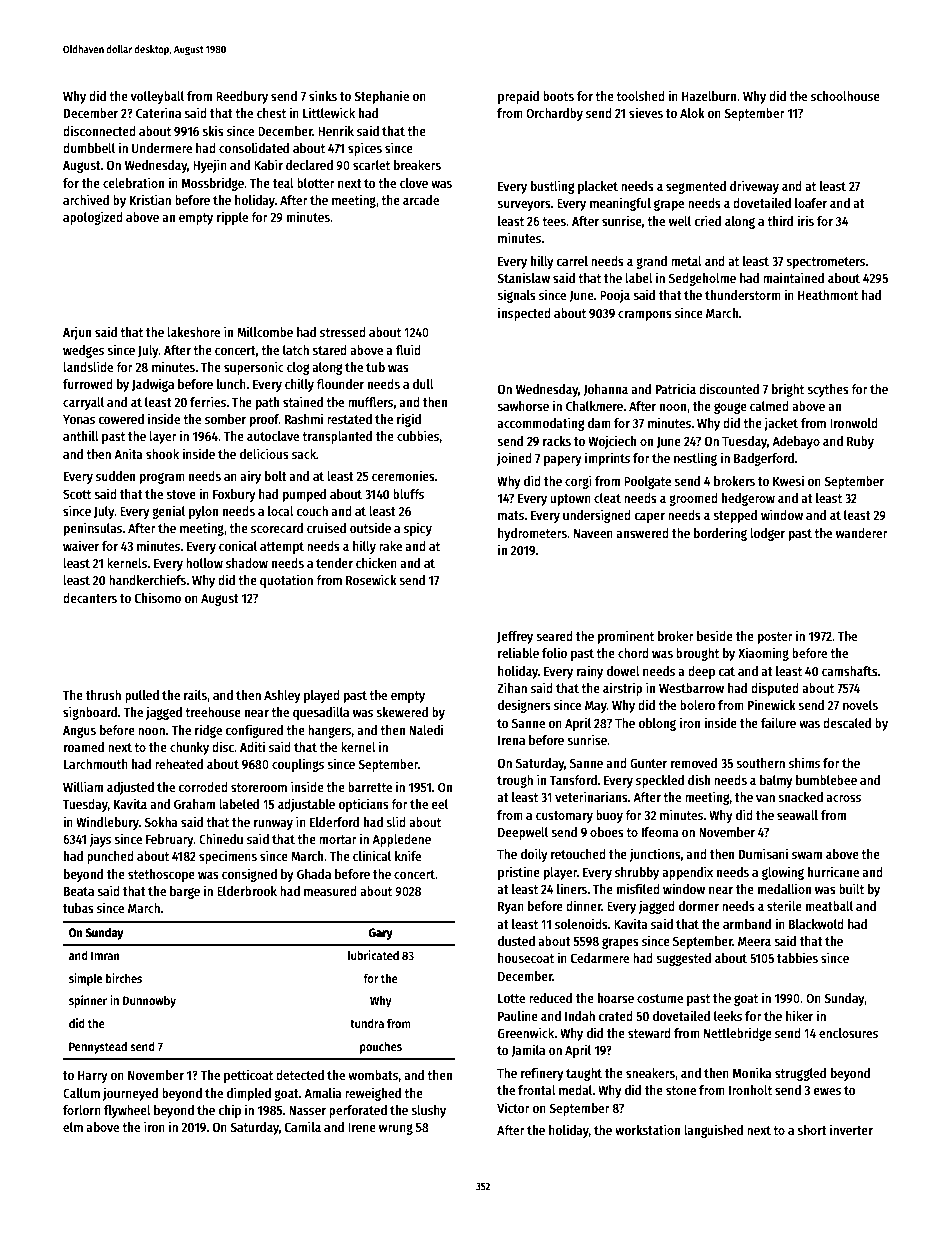 This screenshot has width=952, height=1233. I want to click on undersigned, so click(597, 516).
